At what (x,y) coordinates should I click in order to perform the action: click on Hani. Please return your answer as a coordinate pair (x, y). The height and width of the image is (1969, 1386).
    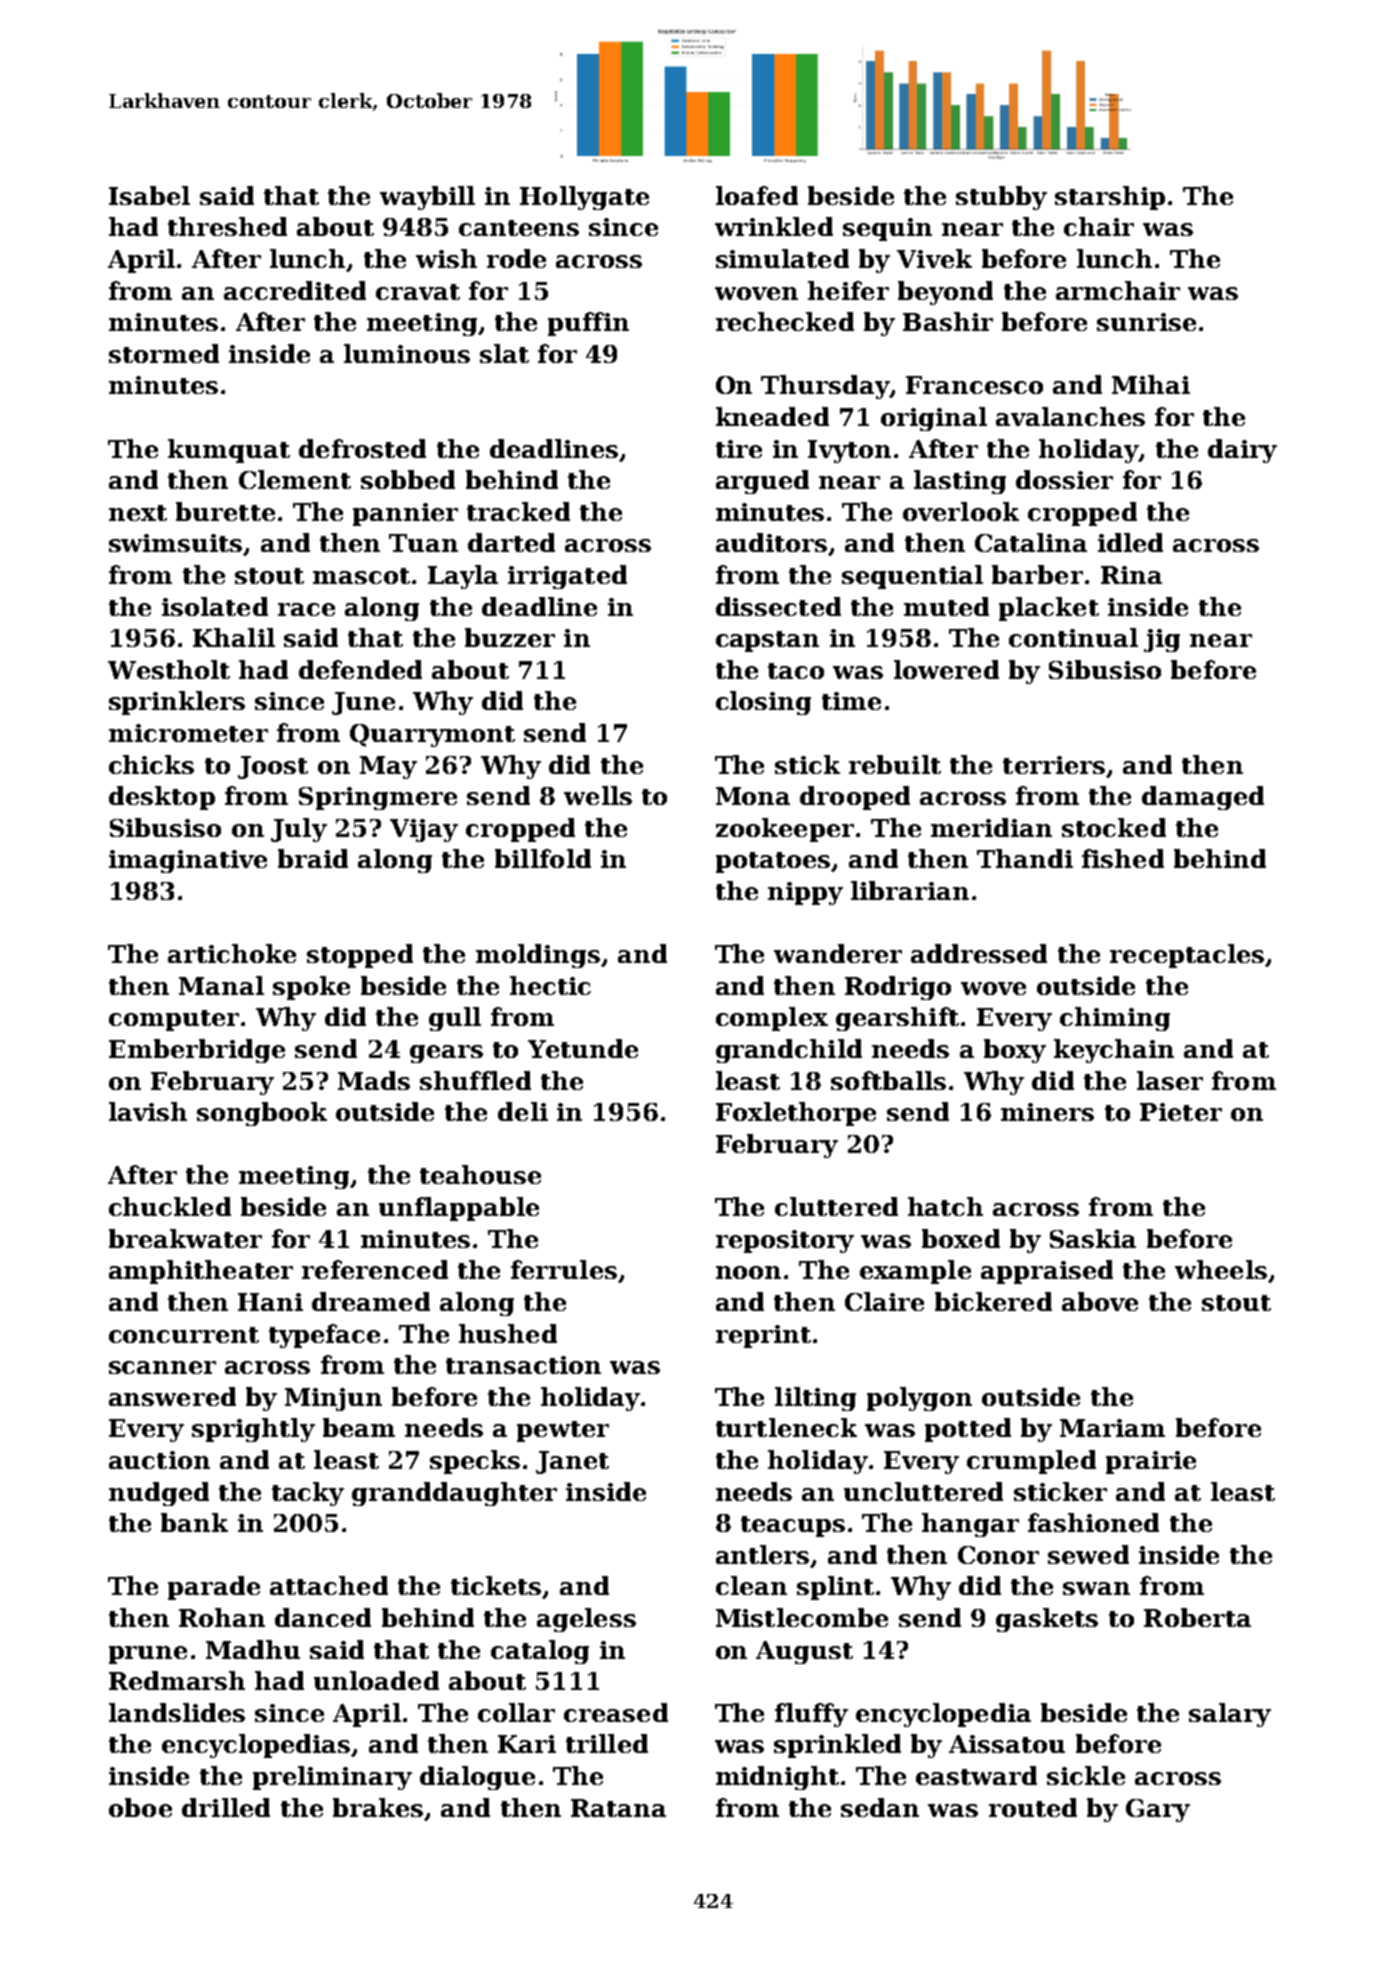
    Looking at the image, I should click on (270, 1302).
